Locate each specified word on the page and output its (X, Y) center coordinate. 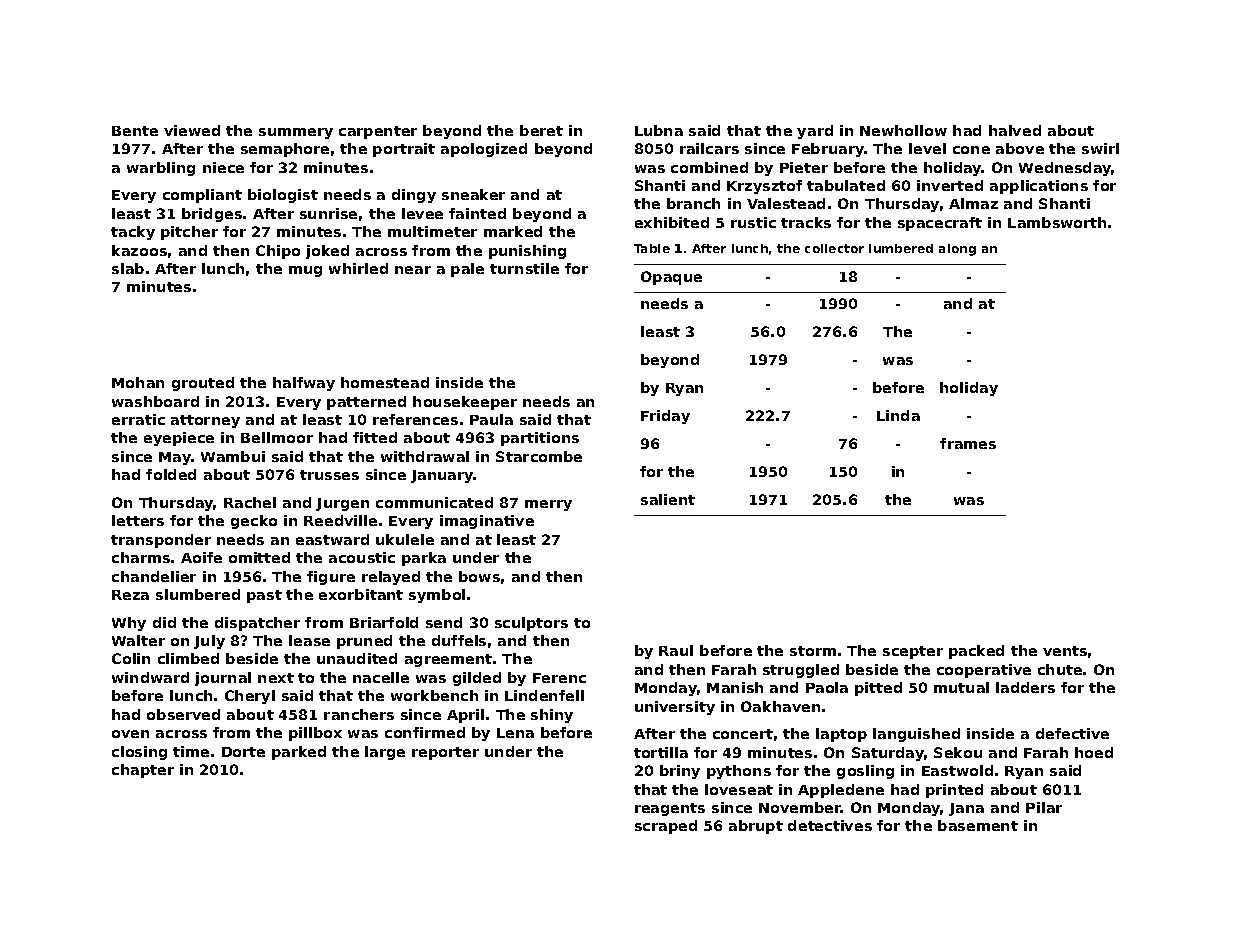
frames (968, 443)
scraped (666, 827)
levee (422, 213)
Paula (491, 419)
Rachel (250, 502)
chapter (143, 771)
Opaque (671, 278)
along (957, 250)
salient (668, 499)
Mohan (138, 382)
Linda (898, 415)
